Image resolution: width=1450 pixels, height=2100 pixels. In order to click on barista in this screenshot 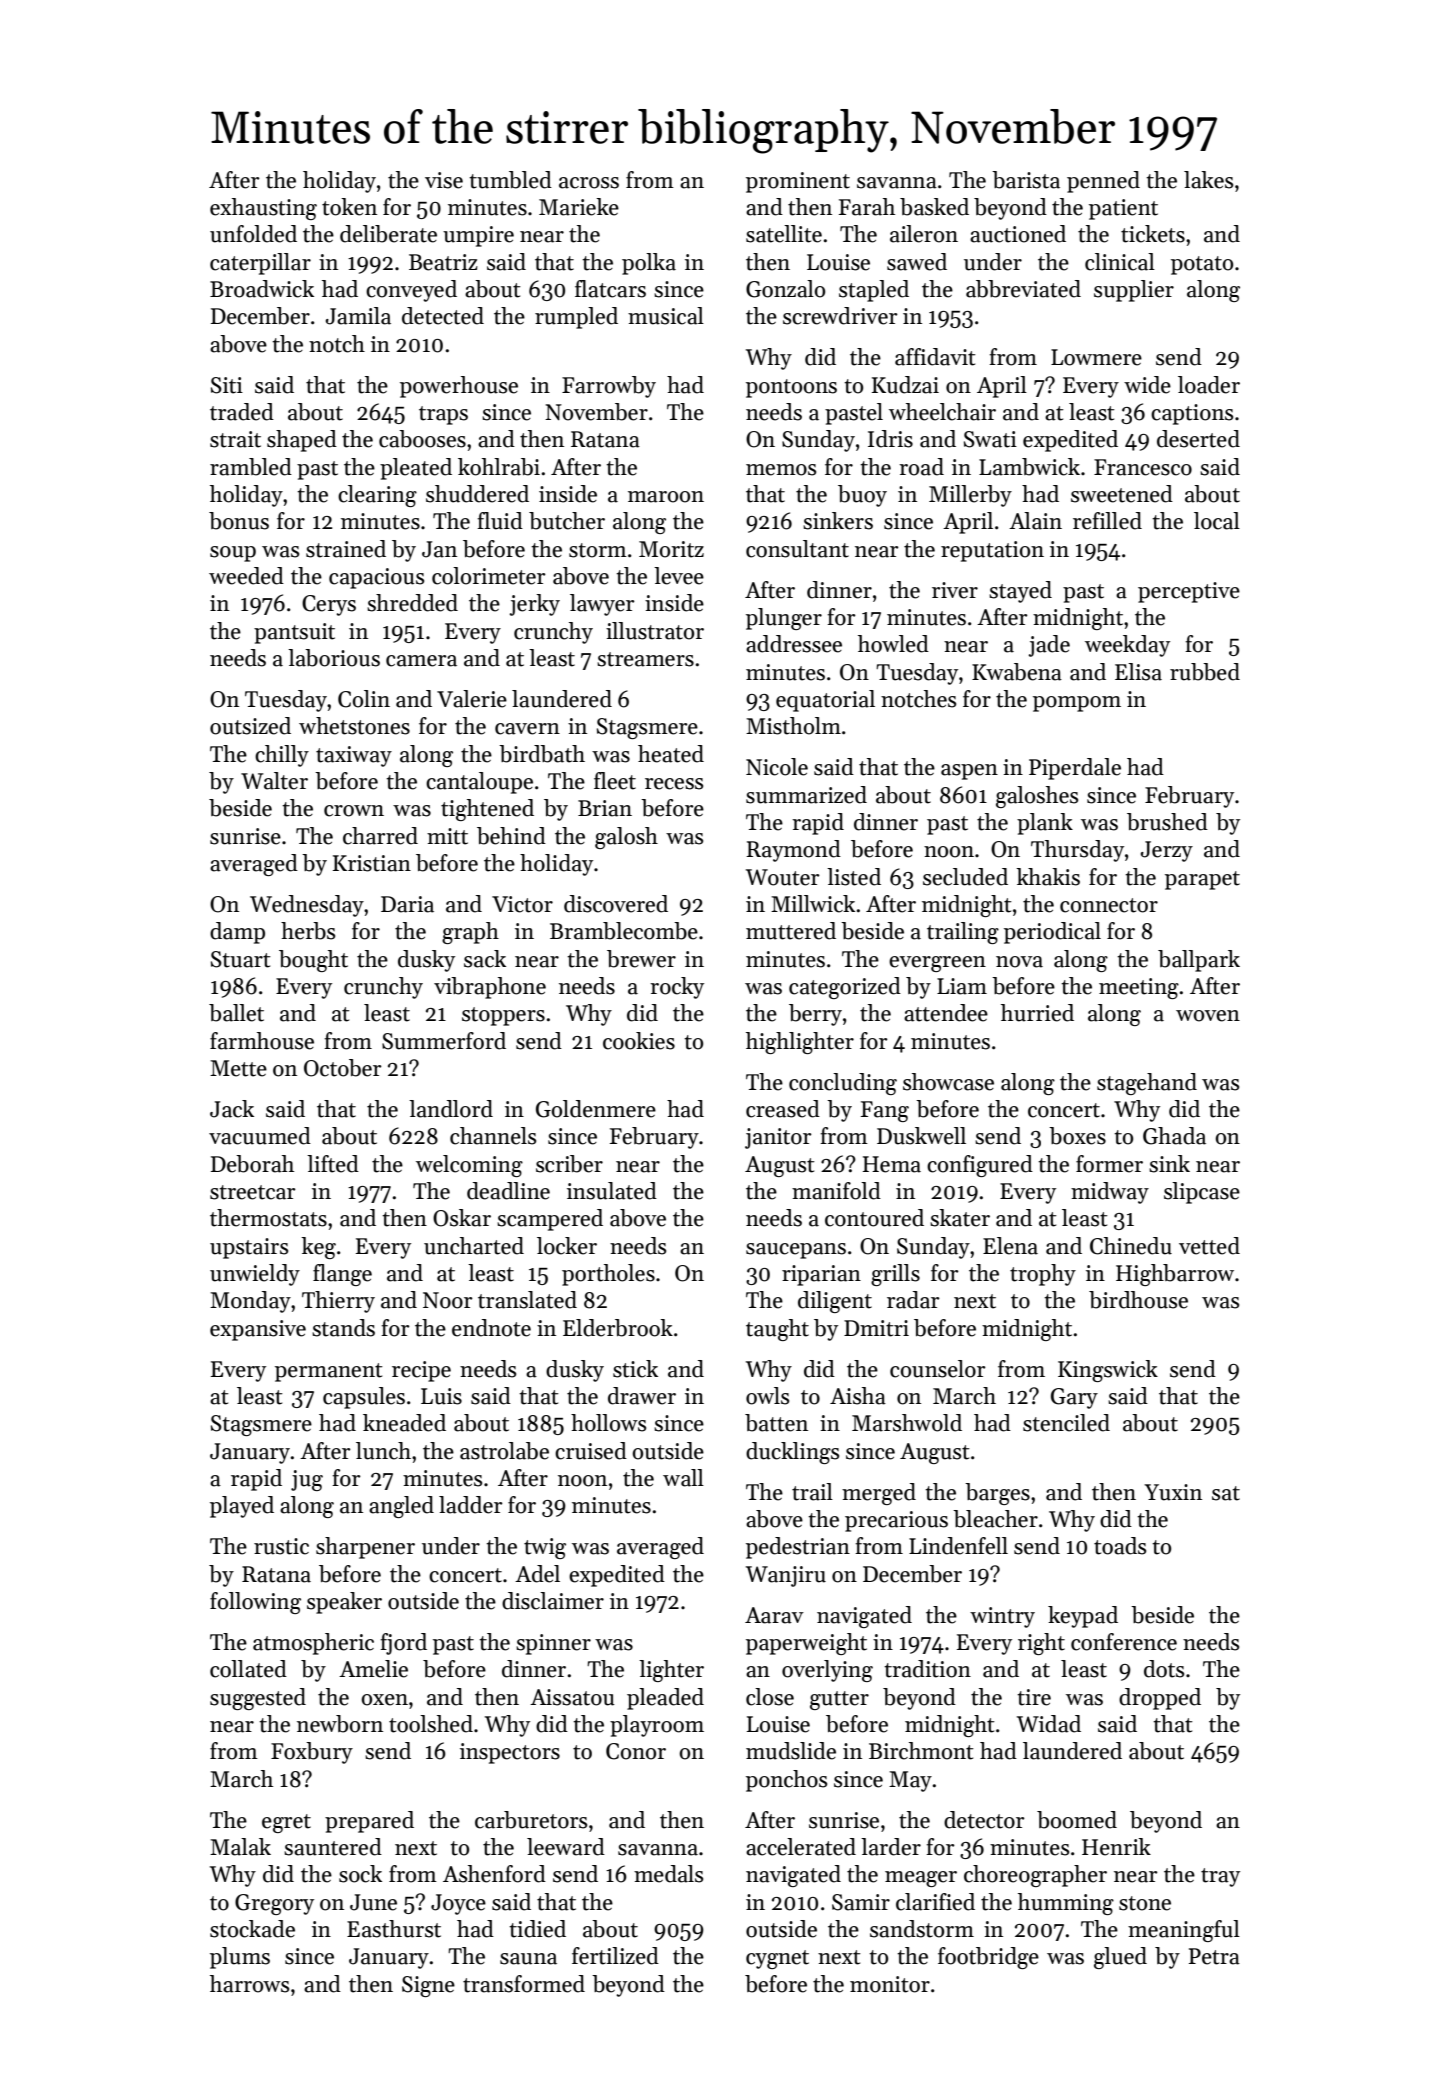, I will do `click(1026, 180)`.
